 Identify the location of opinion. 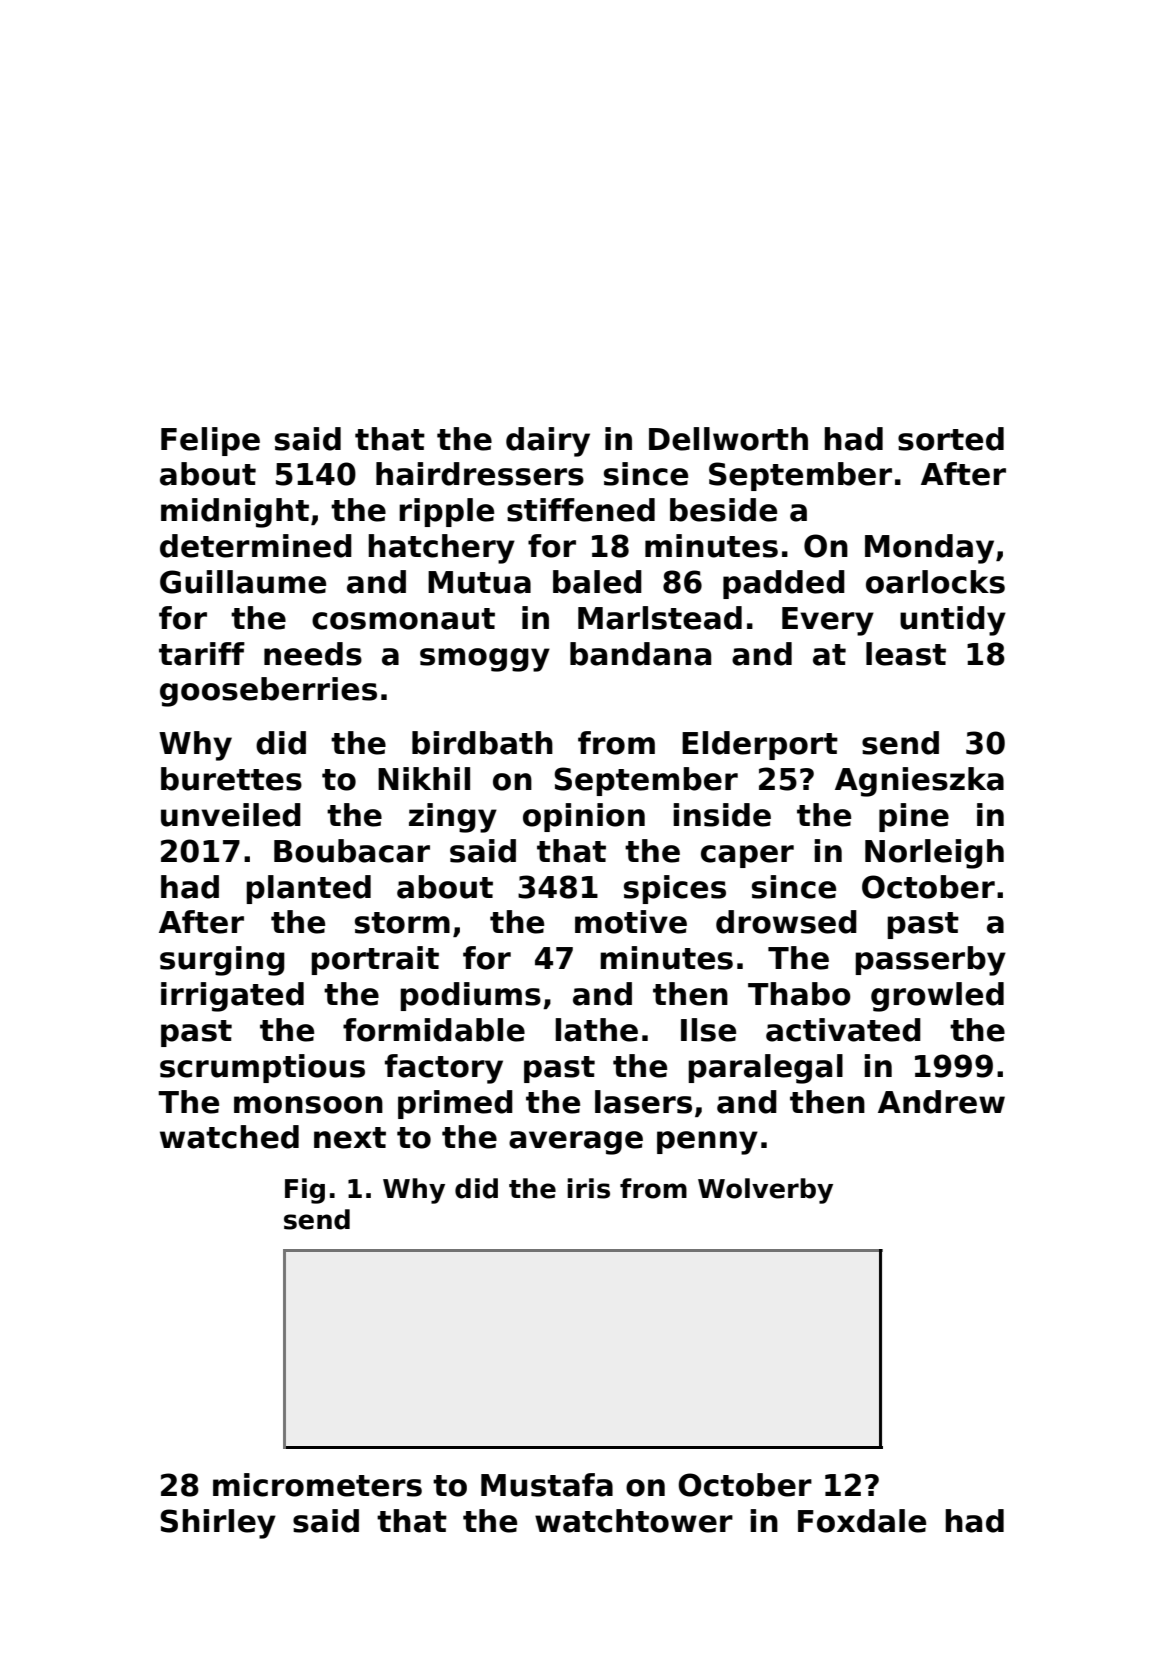
(584, 817).
